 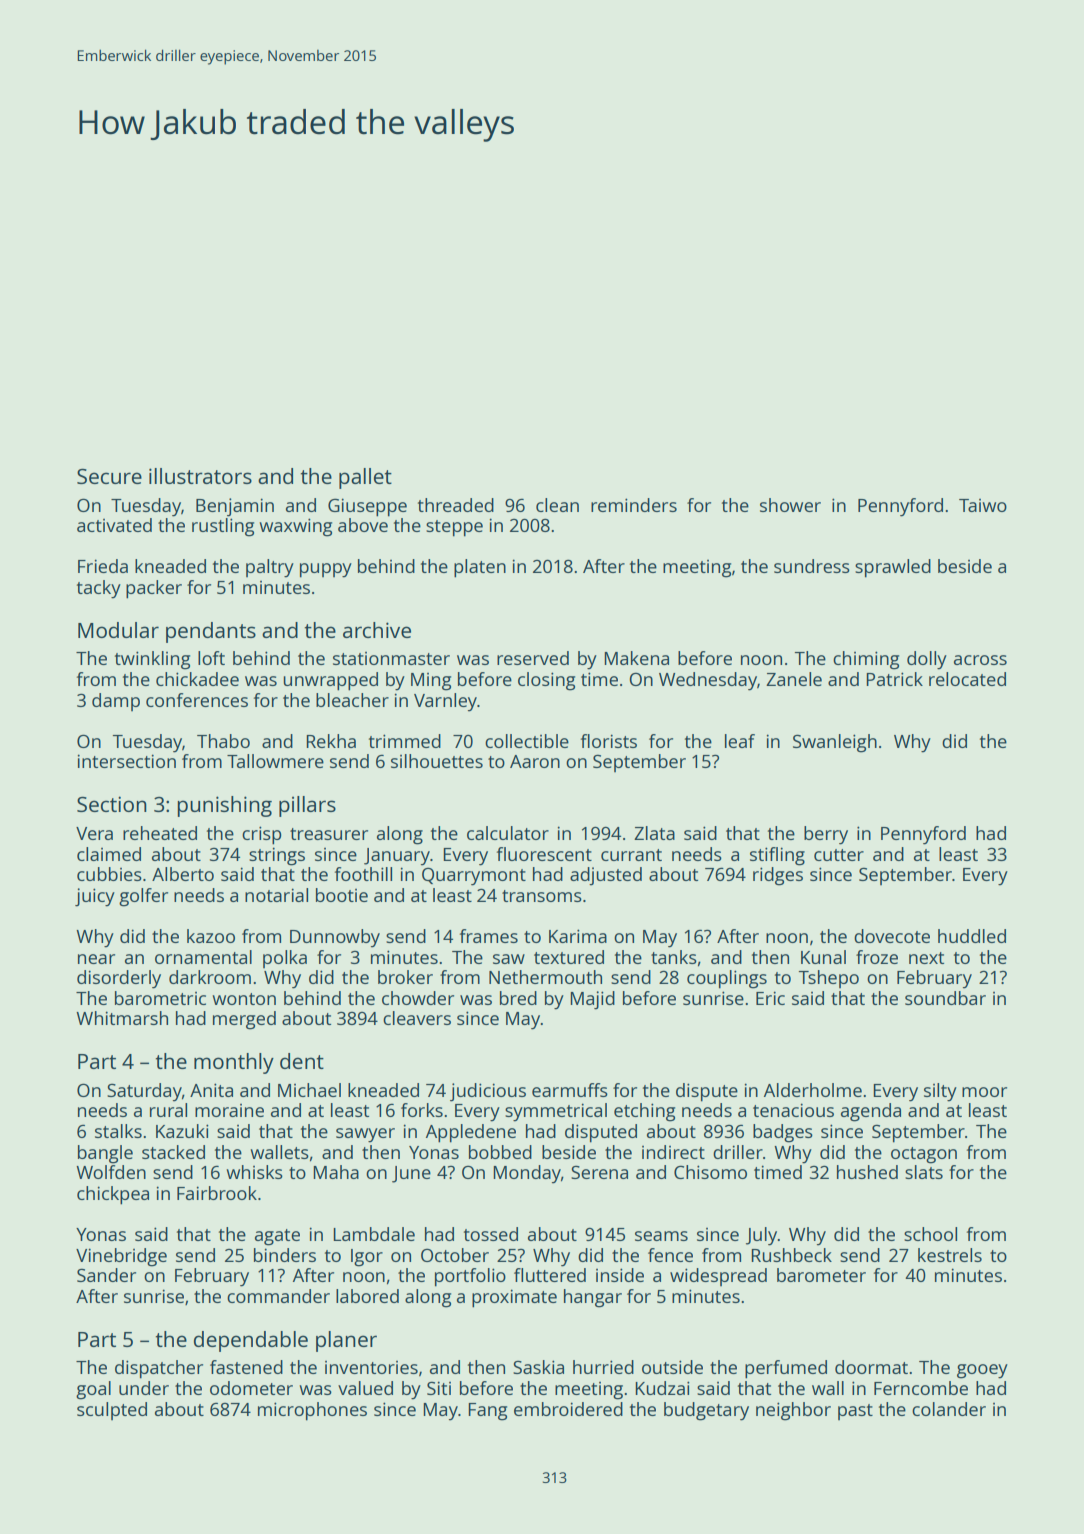 What do you see at coordinates (972, 936) in the page?
I see `huddled` at bounding box center [972, 936].
